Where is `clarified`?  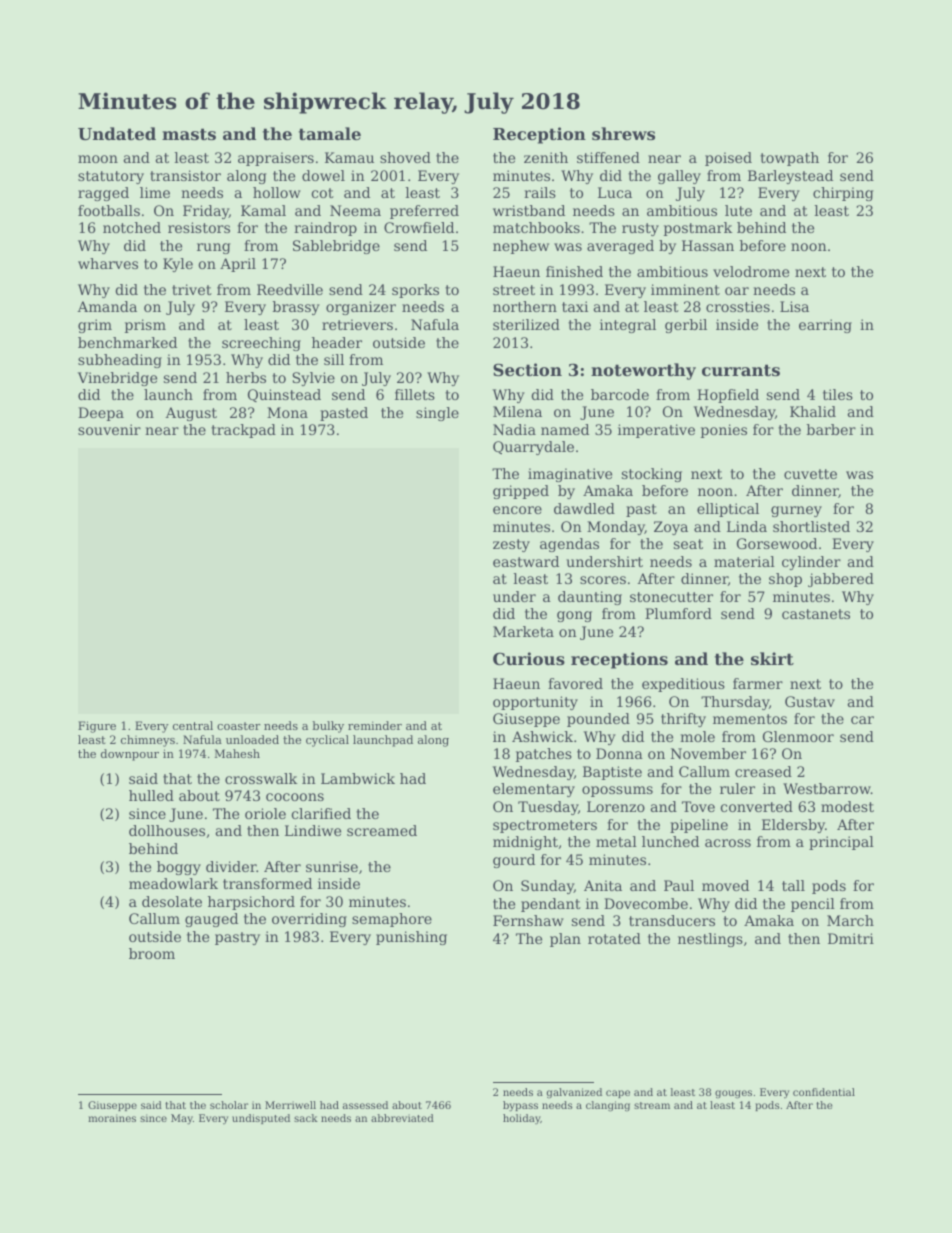
clarified is located at coordinates (321, 813).
